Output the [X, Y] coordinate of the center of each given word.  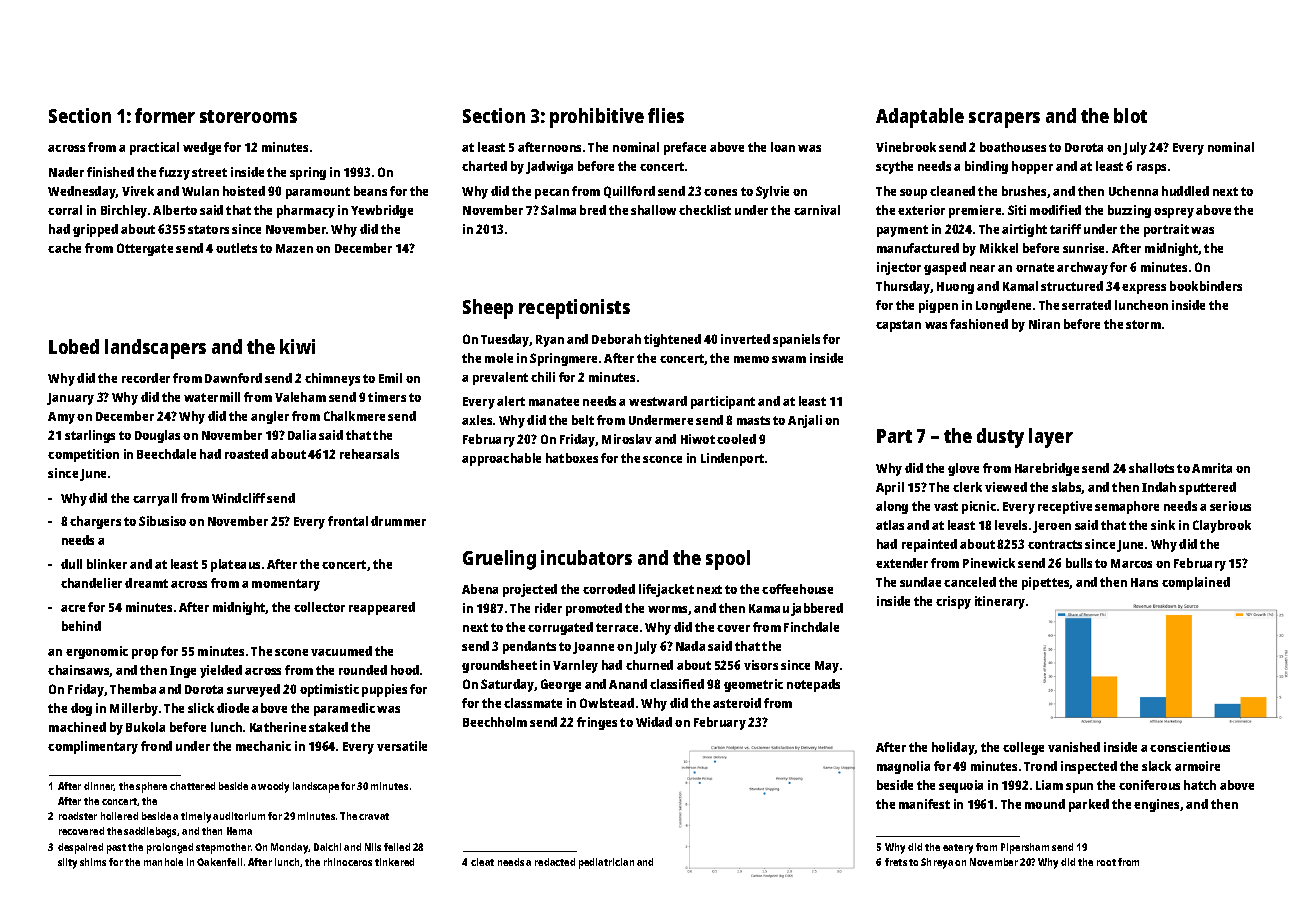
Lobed [74, 346]
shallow [653, 210]
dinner [99, 786]
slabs [1067, 488]
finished [110, 172]
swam [789, 359]
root [1106, 862]
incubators [586, 557]
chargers [95, 522]
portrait [1166, 230]
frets [896, 862]
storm [1143, 324]
